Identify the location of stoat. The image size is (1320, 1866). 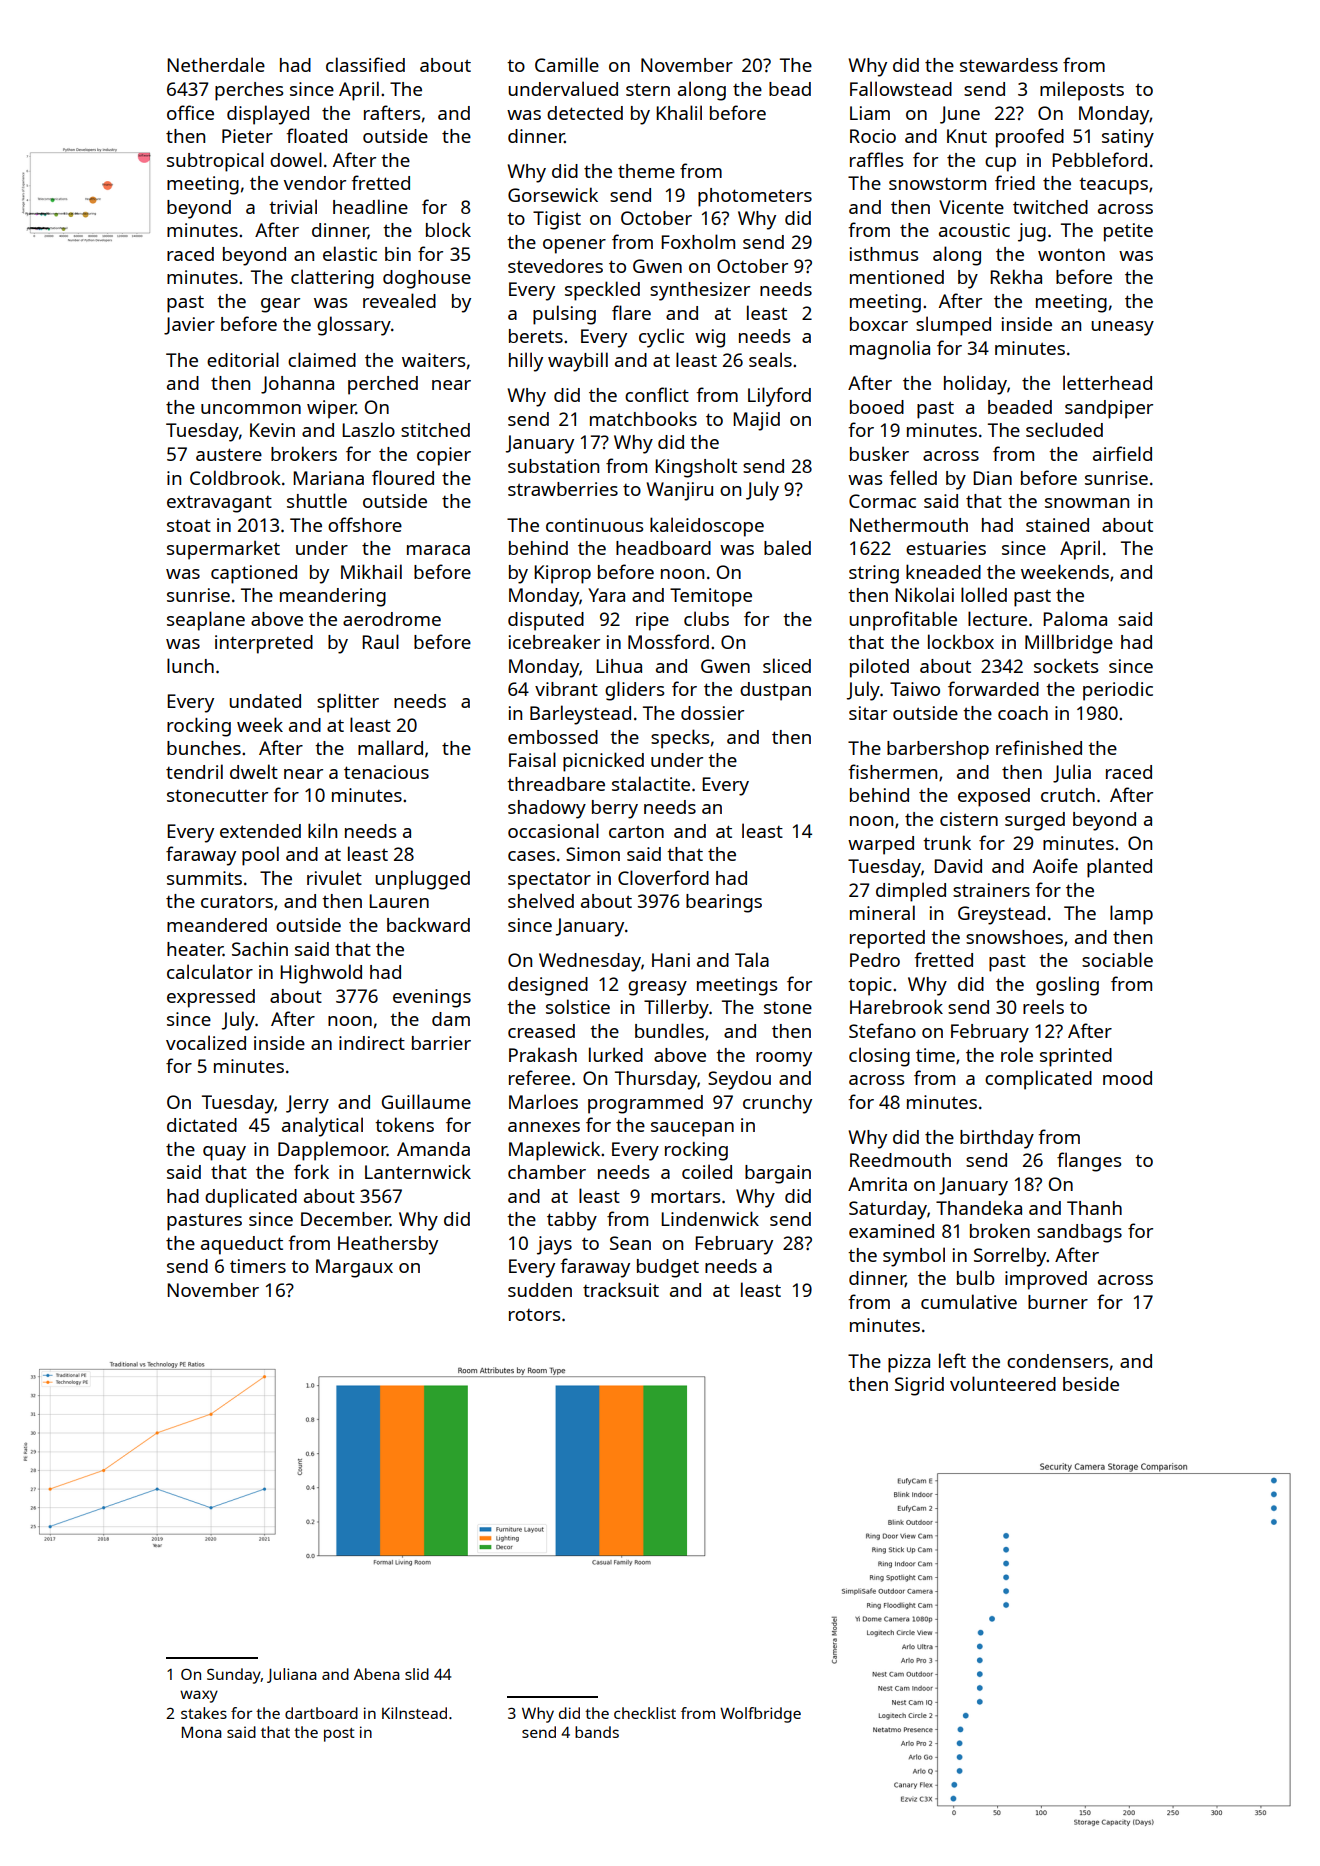
(189, 526).
